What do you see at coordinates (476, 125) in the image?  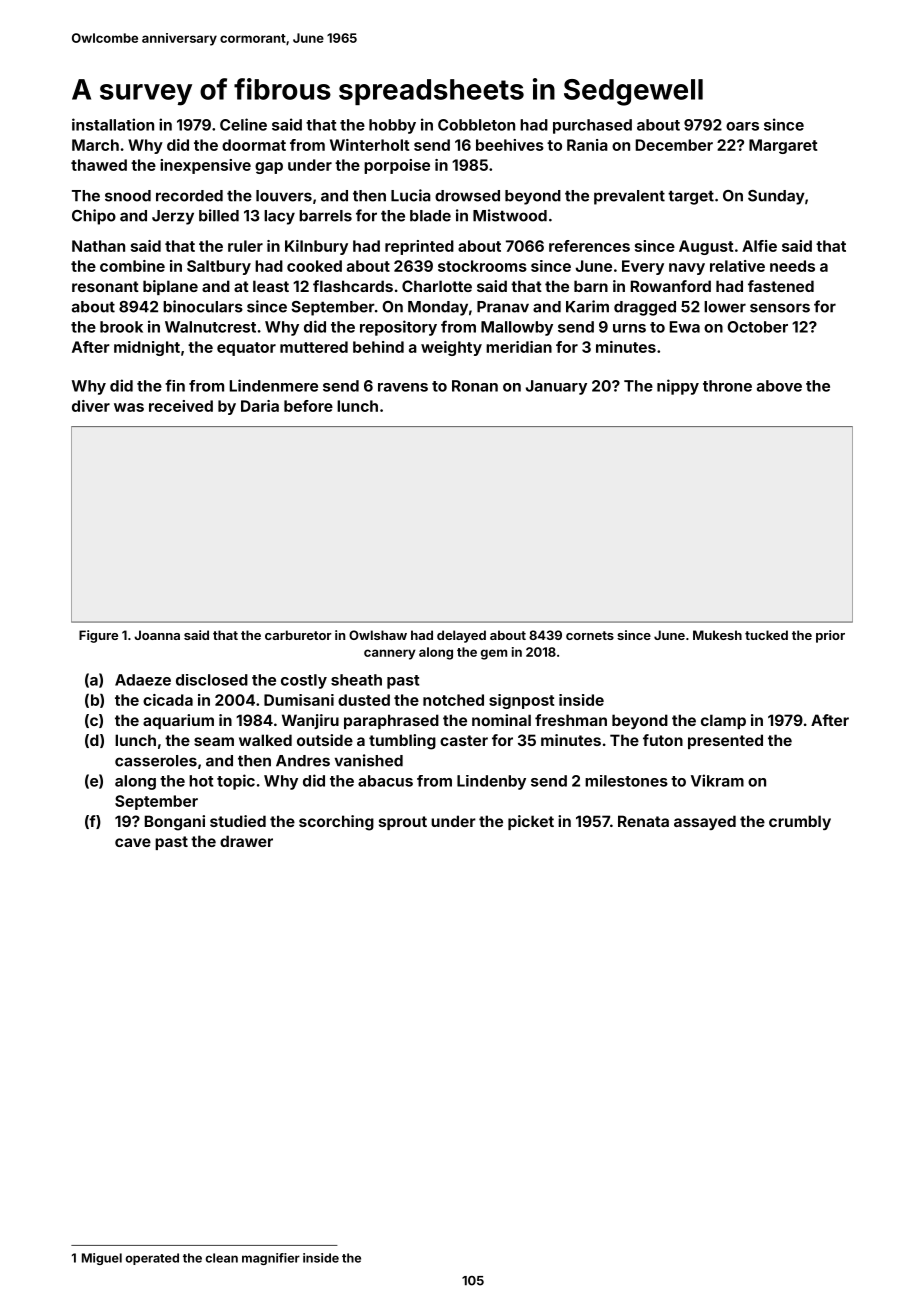 I see `Cobbleton` at bounding box center [476, 125].
